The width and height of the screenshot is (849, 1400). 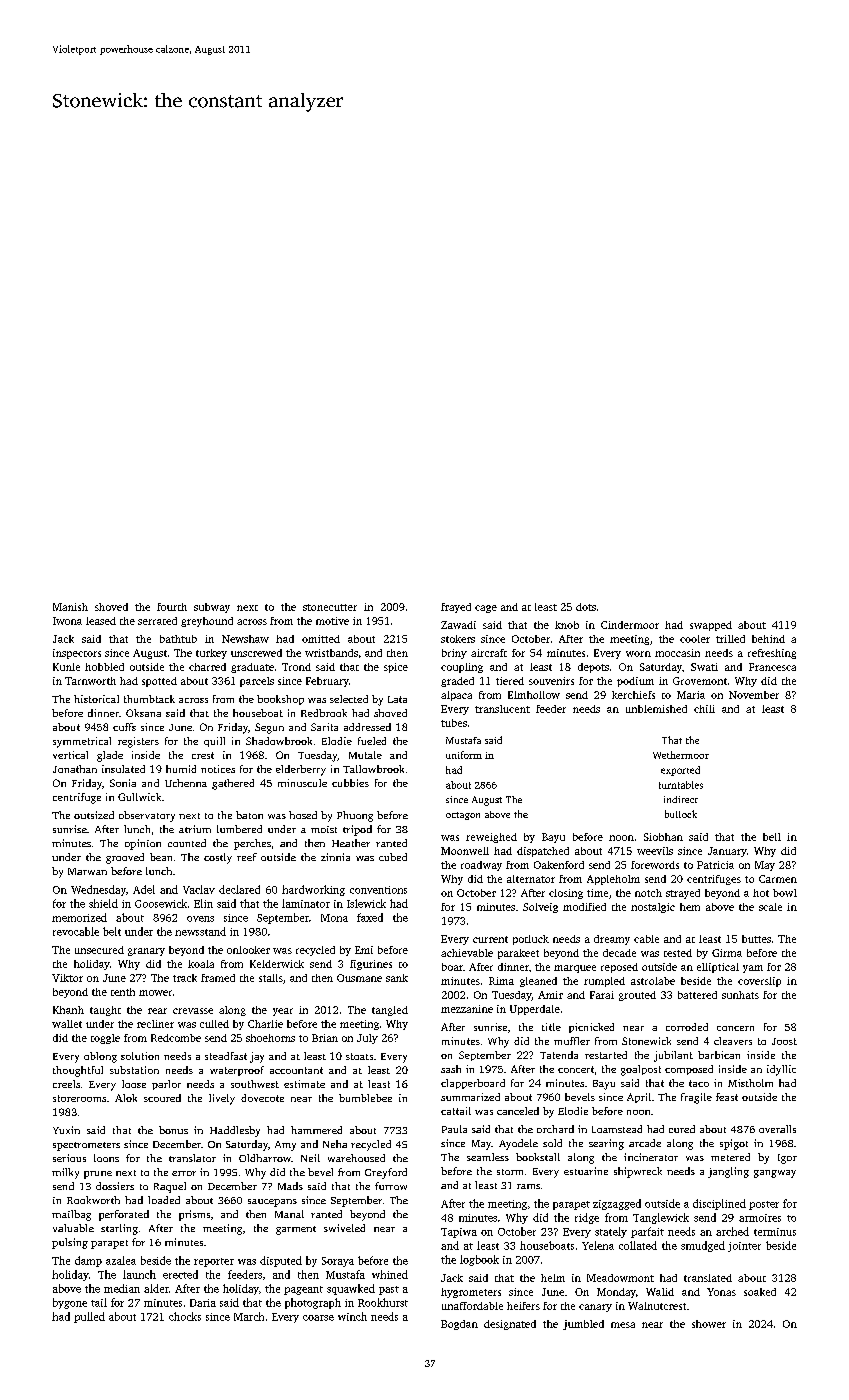 I want to click on frayed, so click(x=456, y=608).
